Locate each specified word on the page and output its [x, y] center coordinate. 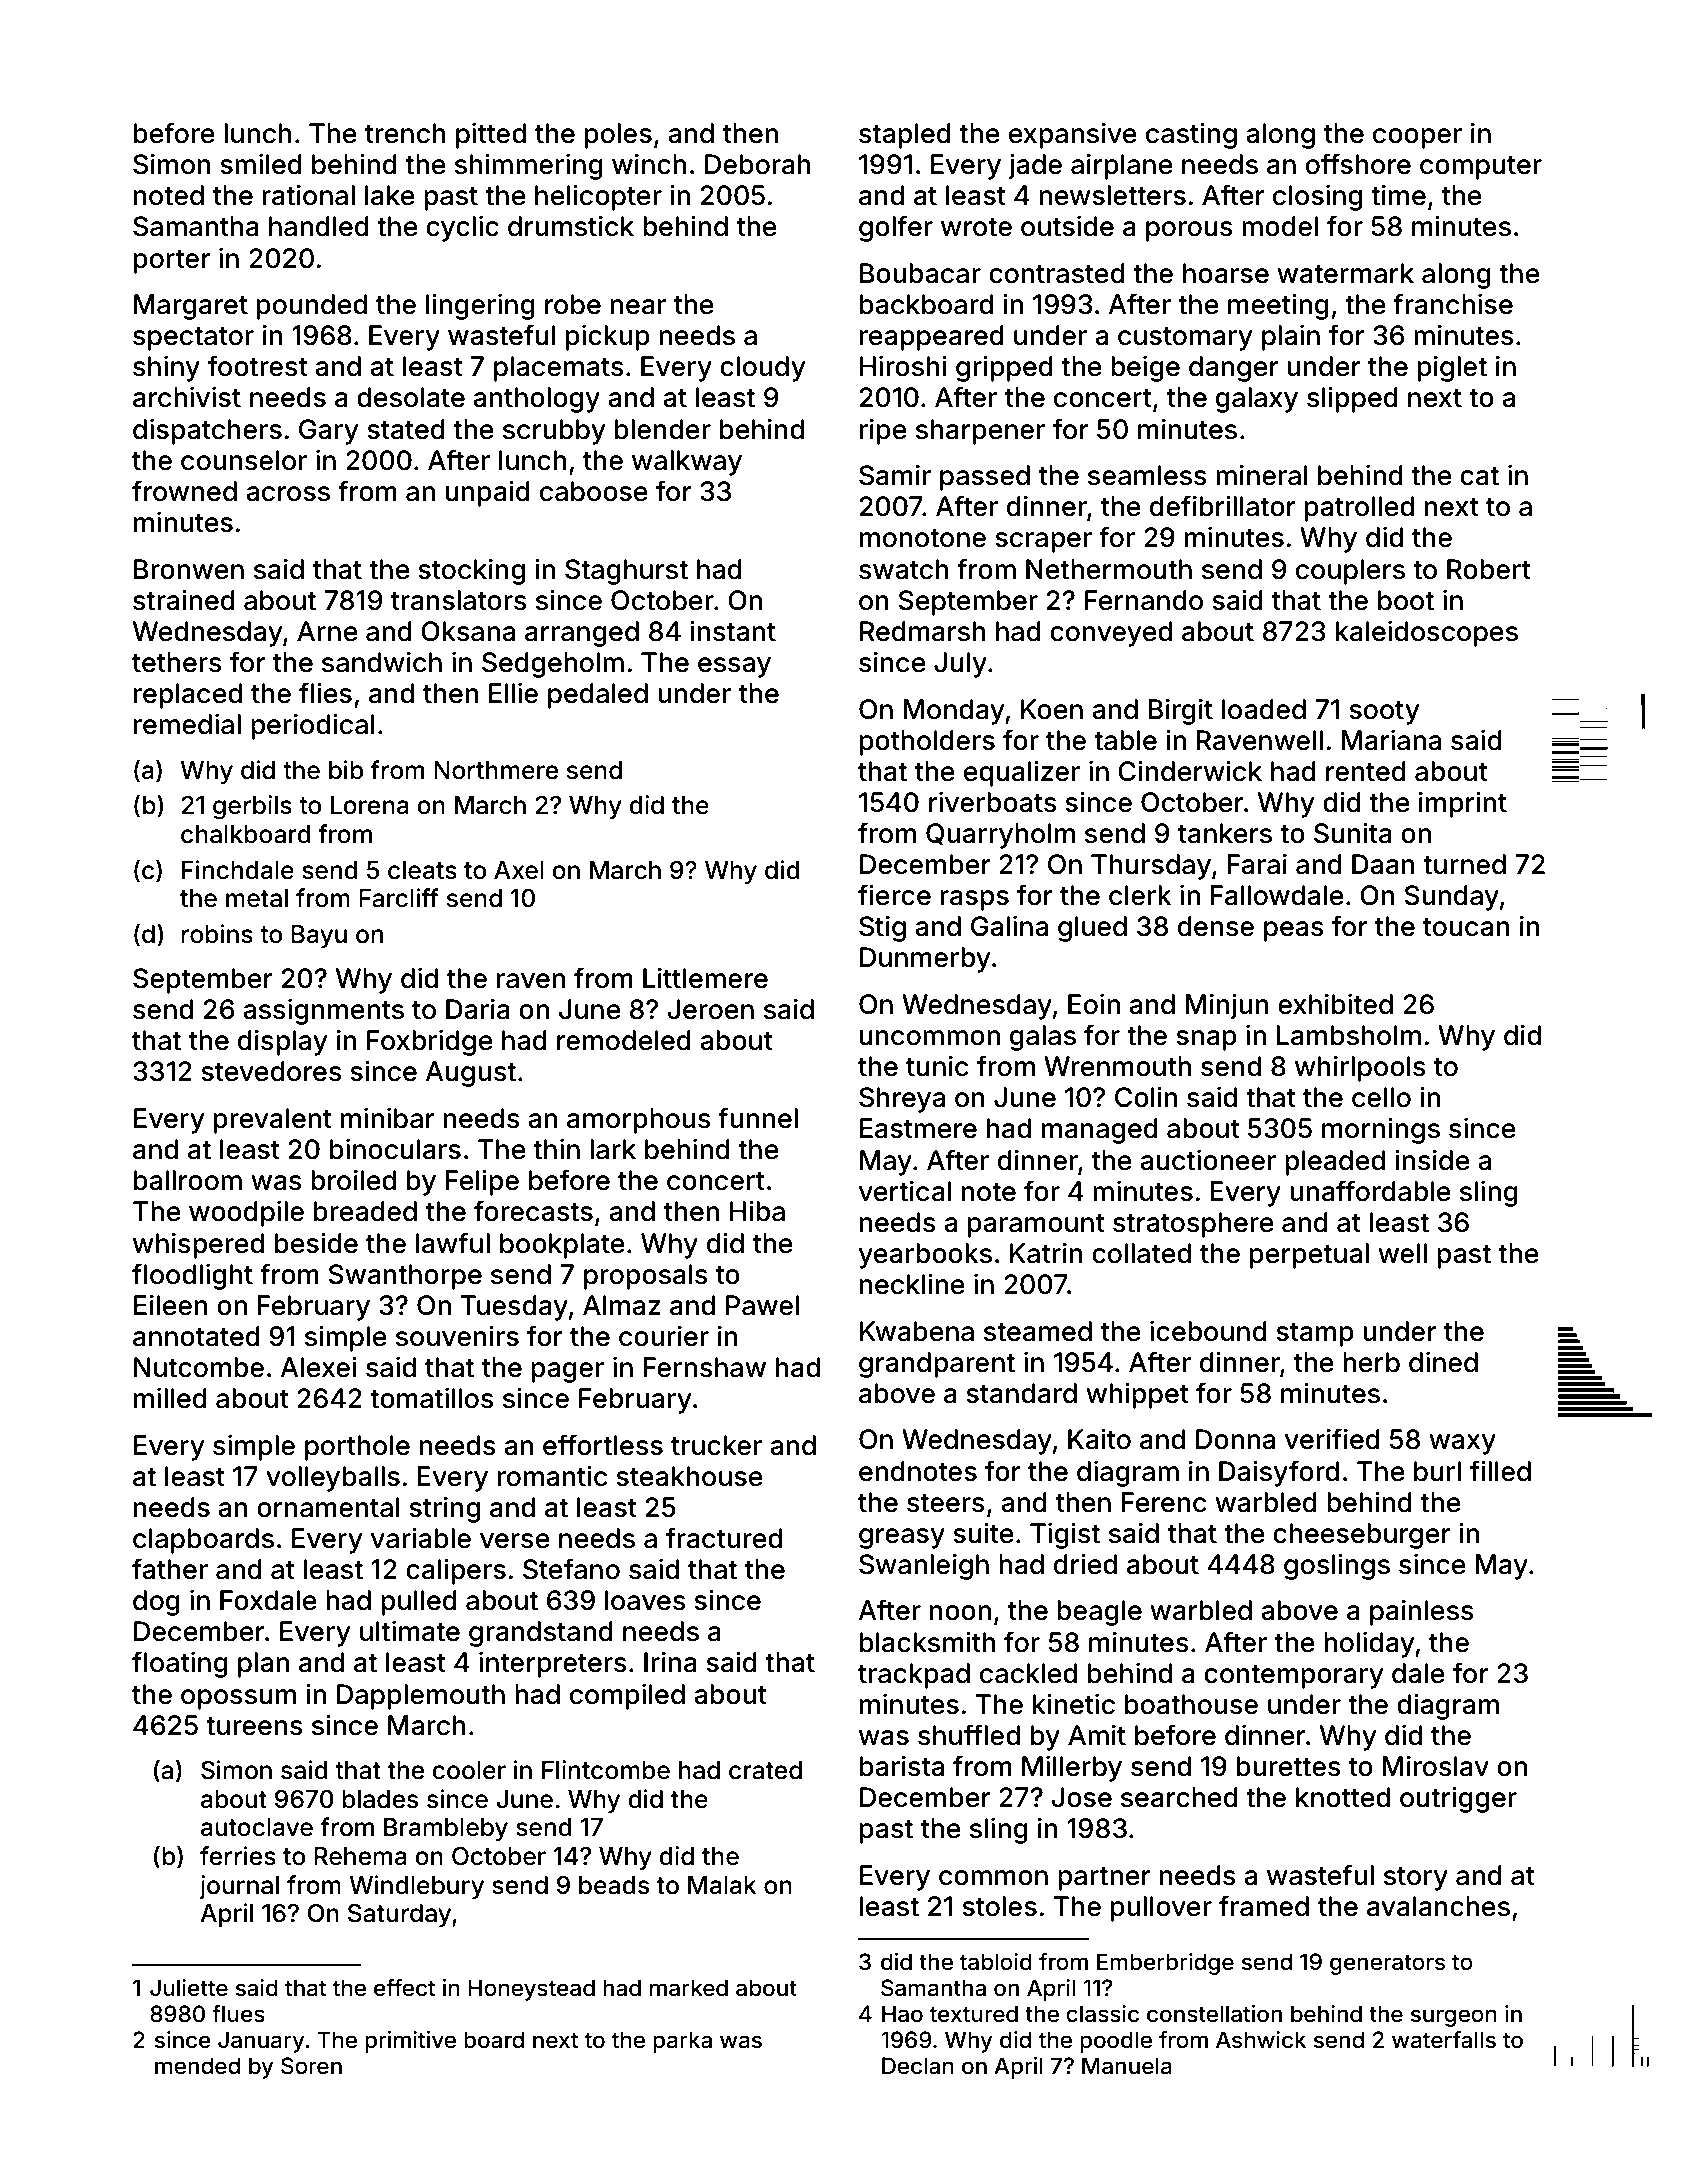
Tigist [1065, 1535]
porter [172, 262]
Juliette [189, 1988]
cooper [1417, 138]
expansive [1073, 136]
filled [1500, 1471]
